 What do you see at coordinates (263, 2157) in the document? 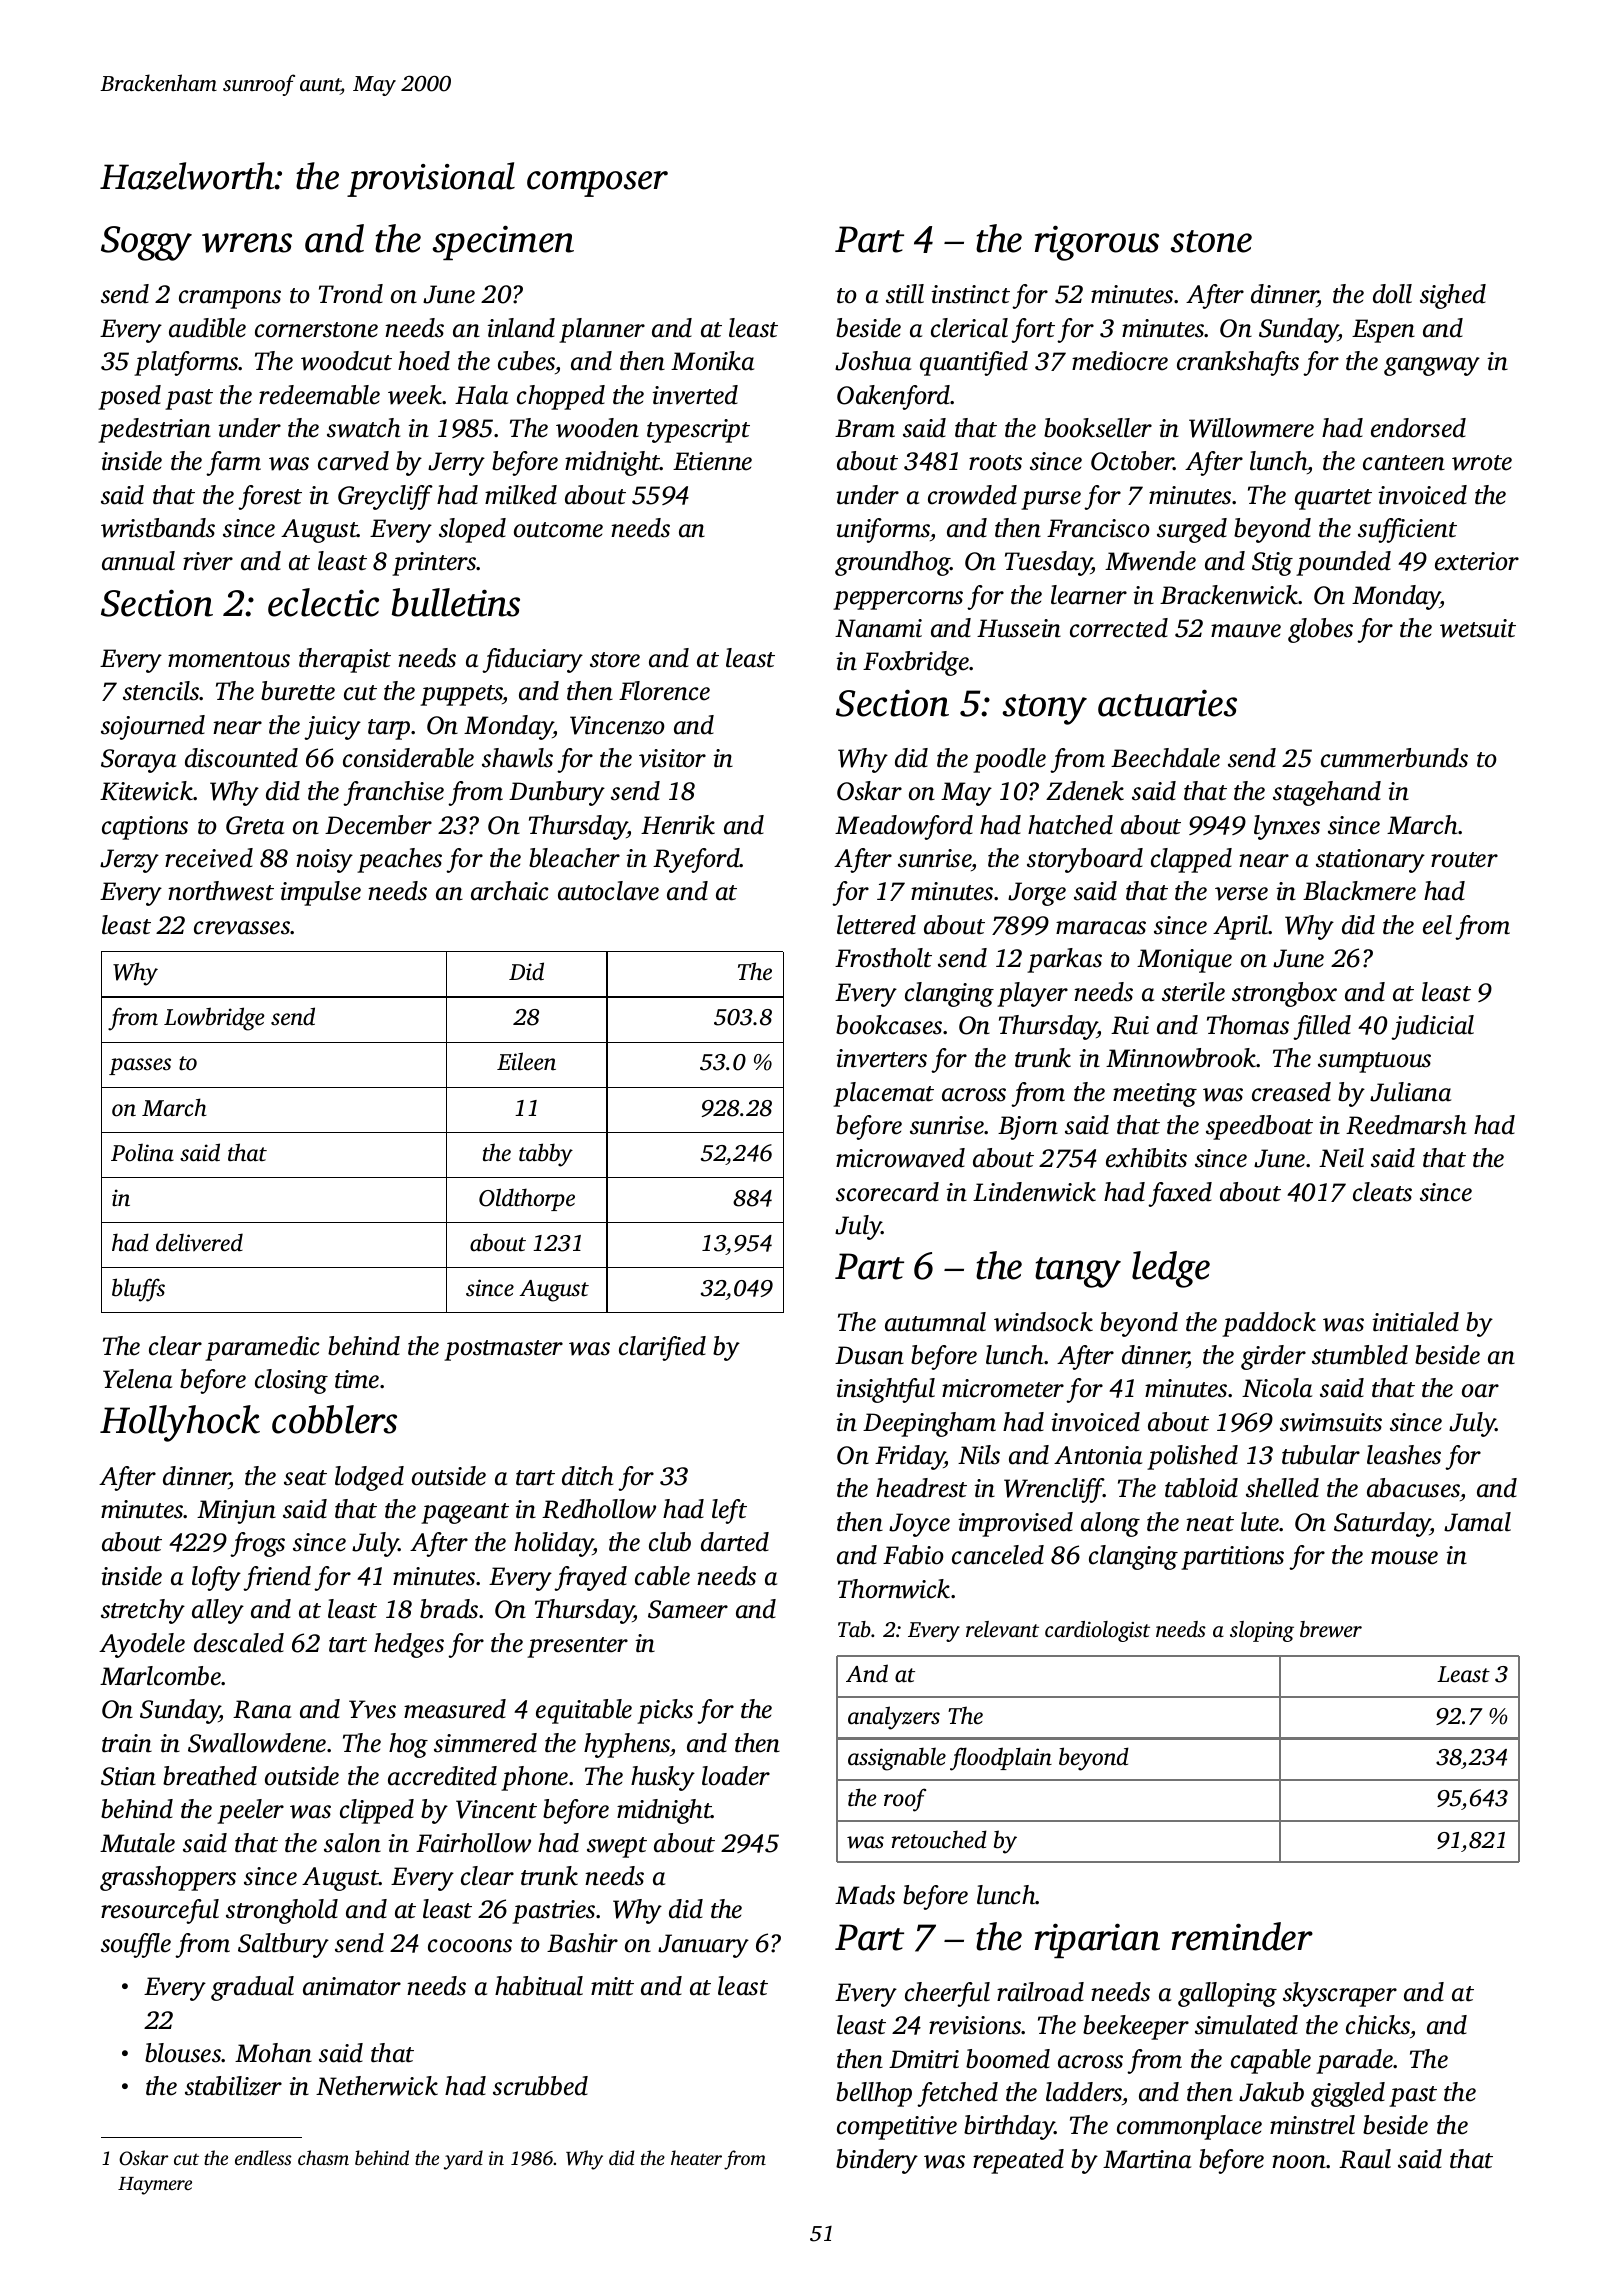
I see `endless` at bounding box center [263, 2157].
